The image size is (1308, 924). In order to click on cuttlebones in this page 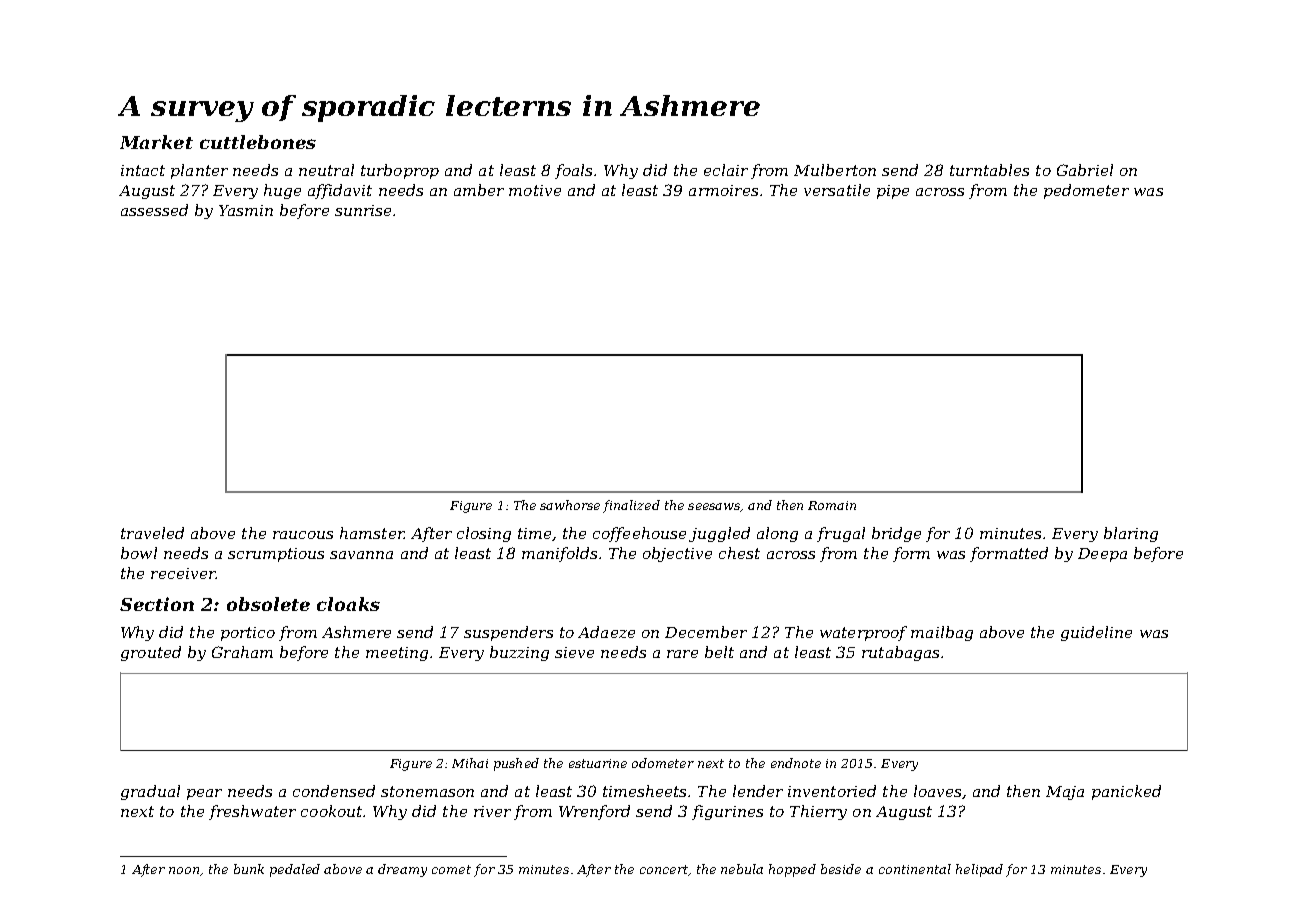, I will do `click(258, 142)`.
